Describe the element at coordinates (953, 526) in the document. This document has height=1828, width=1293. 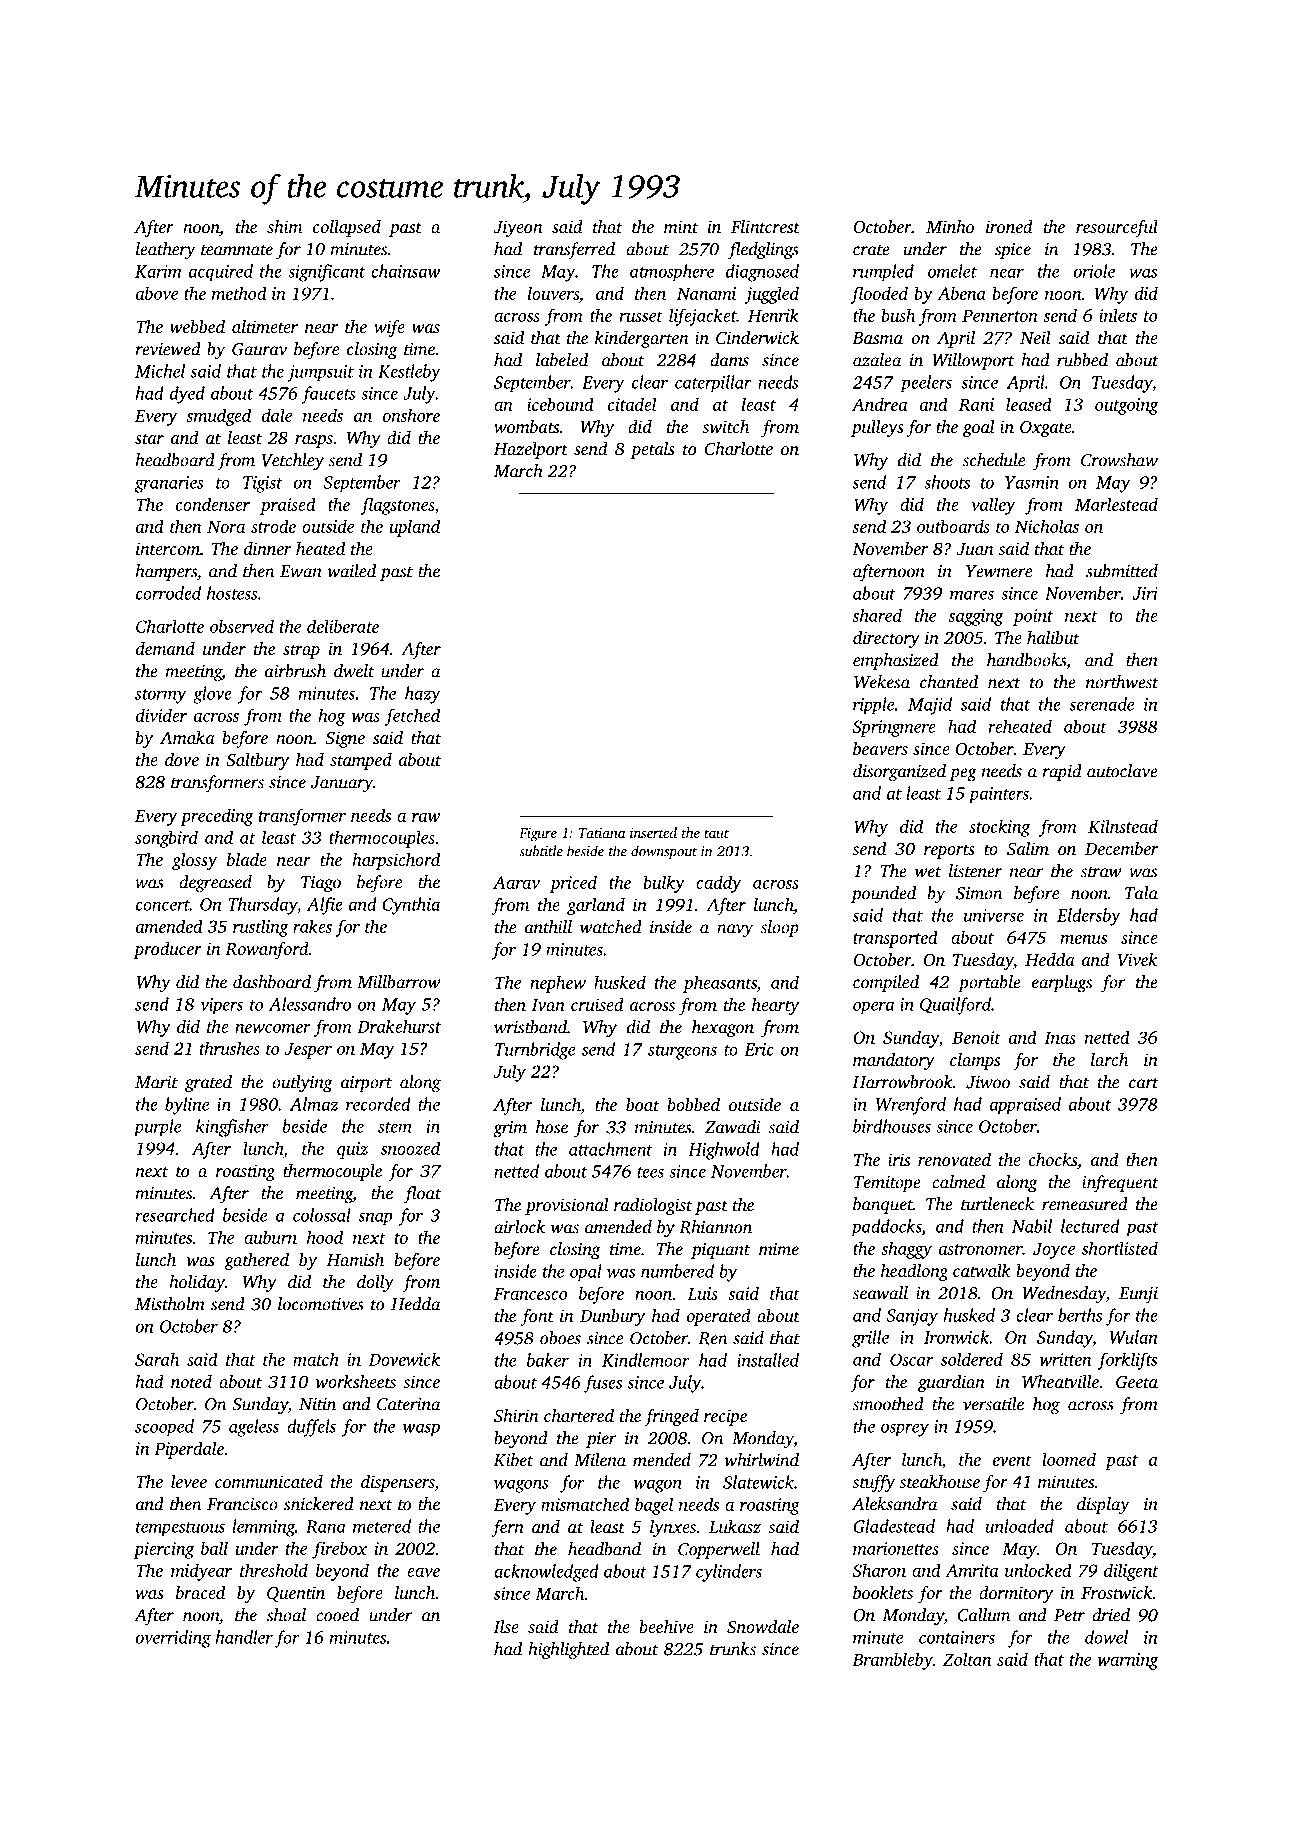
I see `outboards` at that location.
